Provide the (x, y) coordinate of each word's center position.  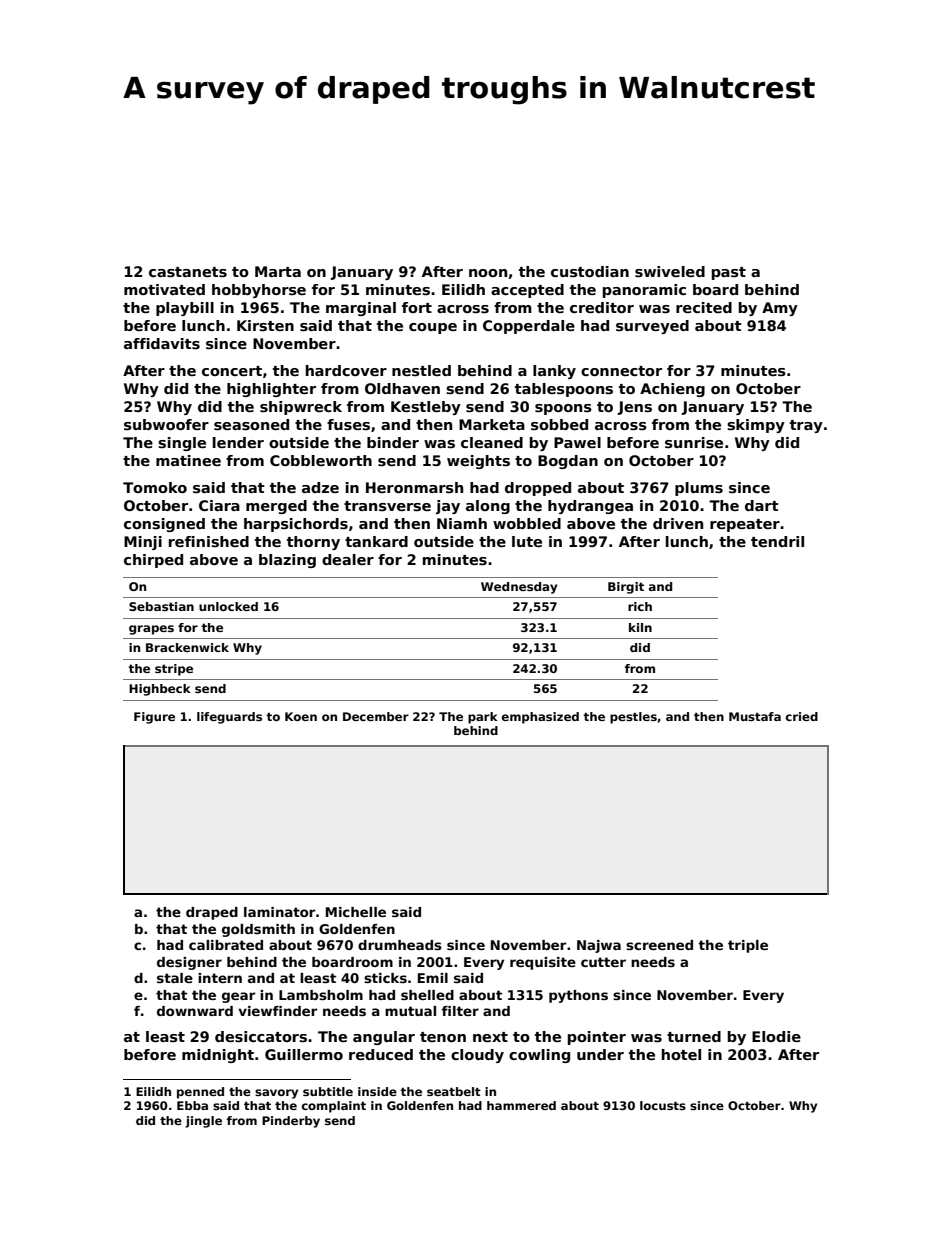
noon (488, 273)
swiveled (670, 271)
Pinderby (291, 1122)
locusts (663, 1105)
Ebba (192, 1105)
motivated (164, 289)
